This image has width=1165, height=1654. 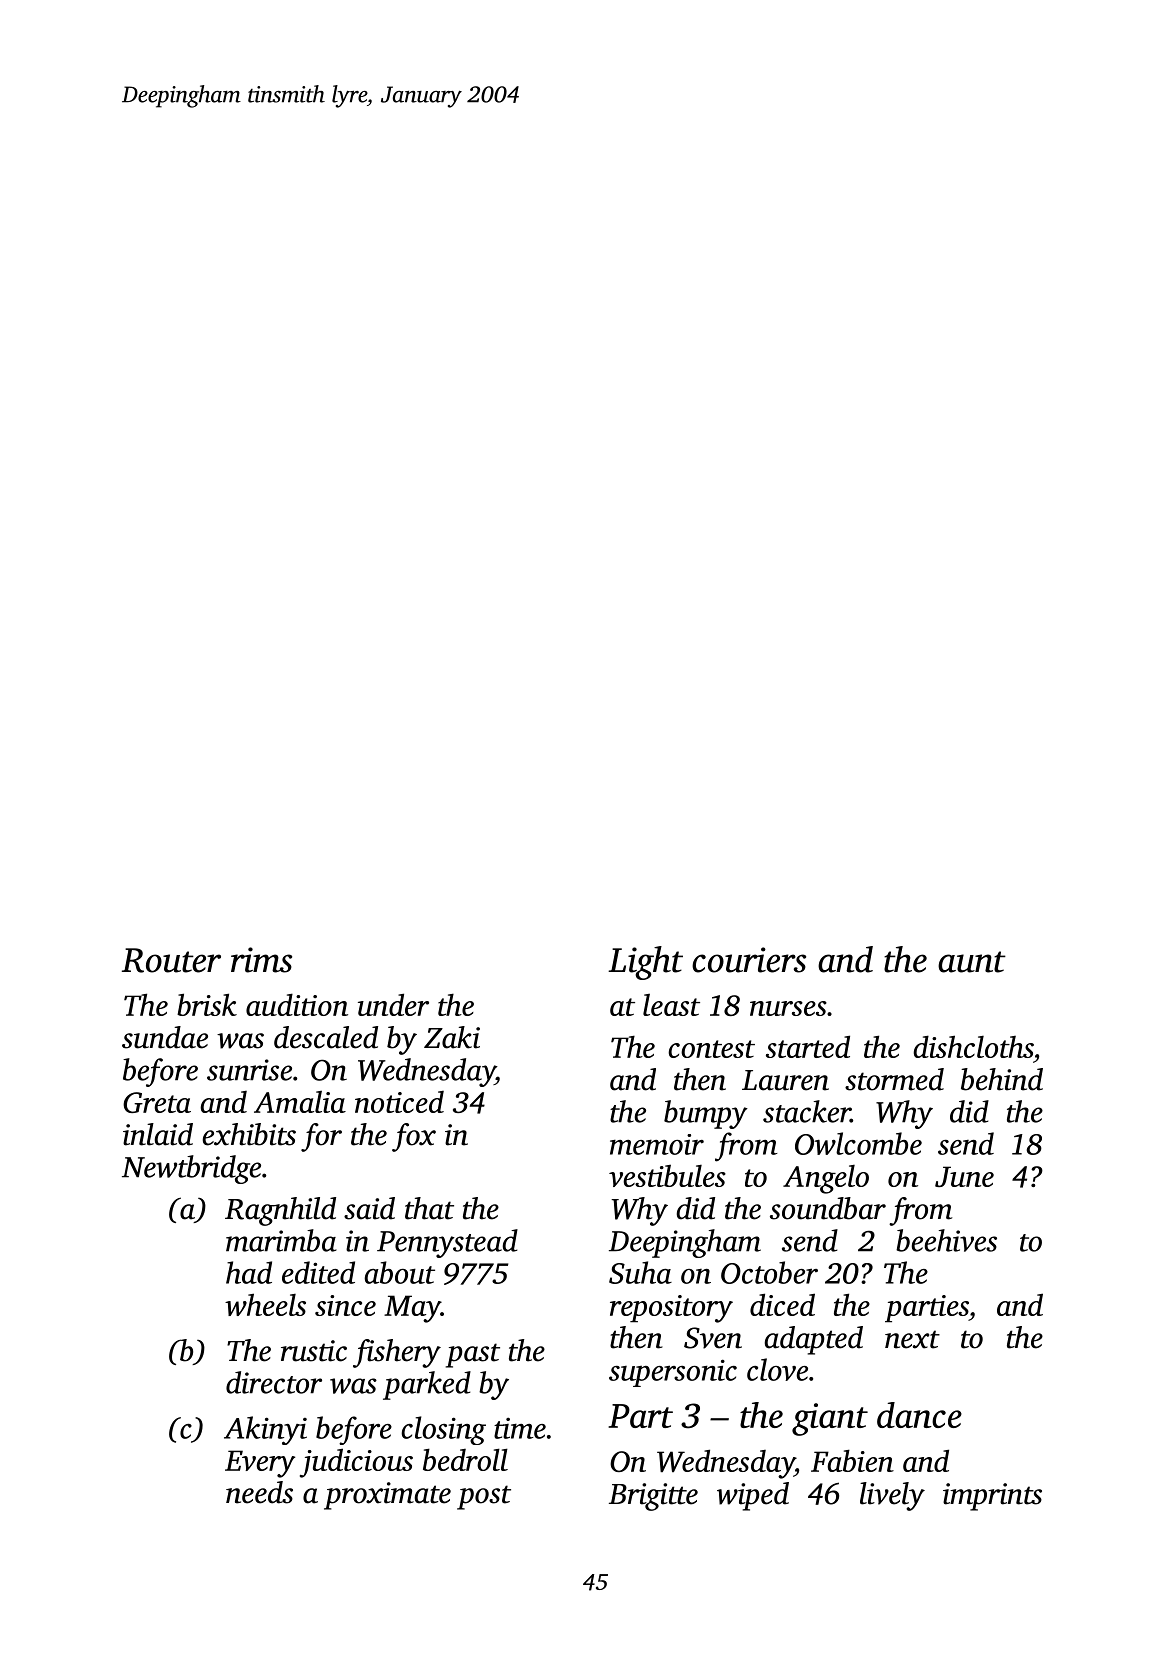 I want to click on Brigitte, so click(x=653, y=1497).
